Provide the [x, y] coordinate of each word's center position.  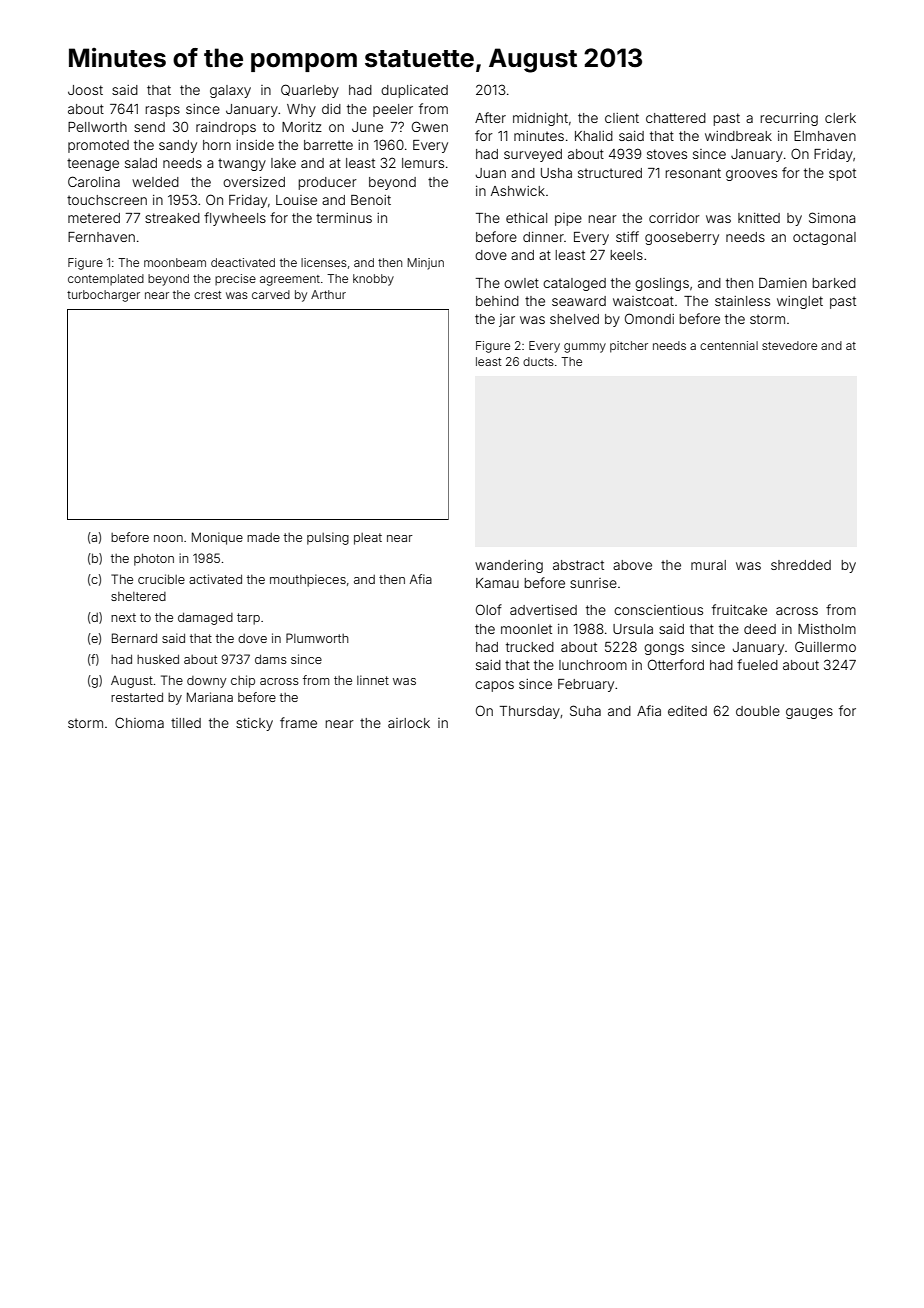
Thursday [530, 712]
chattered [676, 118]
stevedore [789, 345]
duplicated [414, 91]
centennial [729, 345]
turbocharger [103, 296]
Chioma [139, 722]
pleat [368, 539]
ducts [538, 361]
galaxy [230, 91]
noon [168, 538]
